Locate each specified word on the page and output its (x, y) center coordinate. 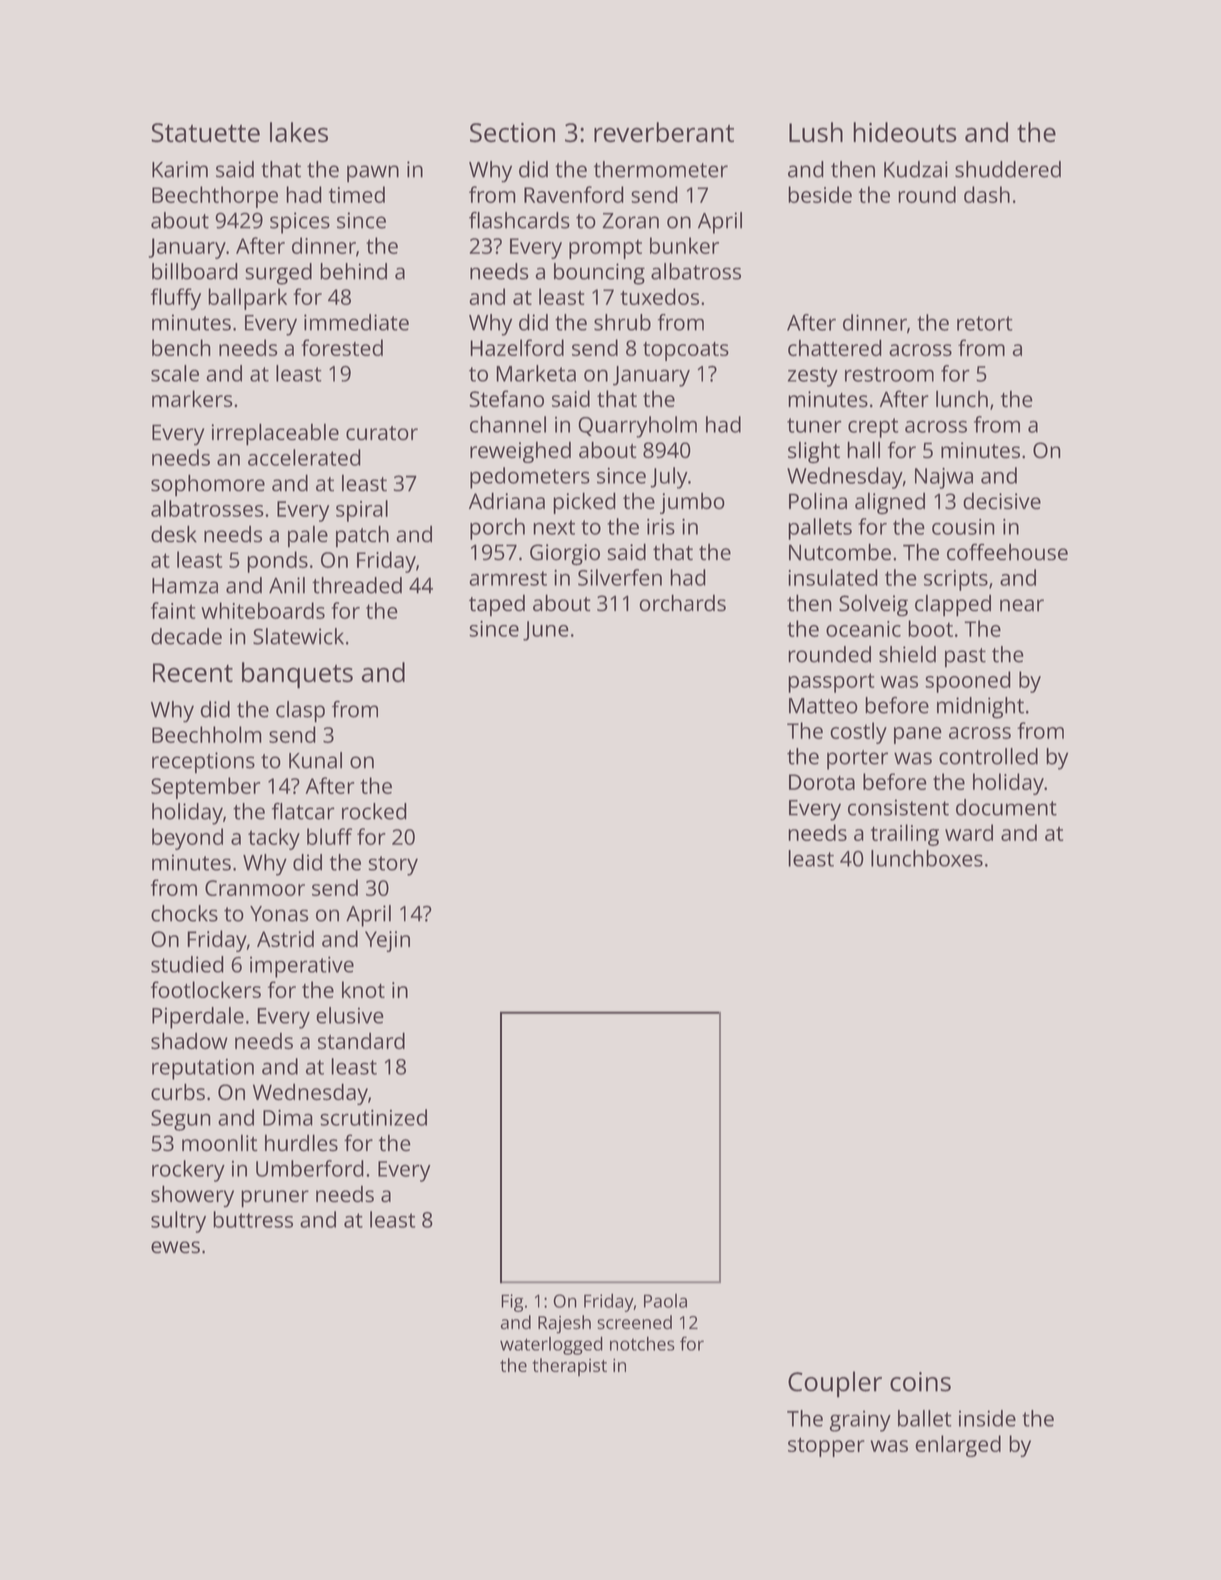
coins (920, 1382)
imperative (302, 967)
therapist (569, 1367)
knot (363, 989)
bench (181, 347)
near (1022, 605)
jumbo (692, 503)
